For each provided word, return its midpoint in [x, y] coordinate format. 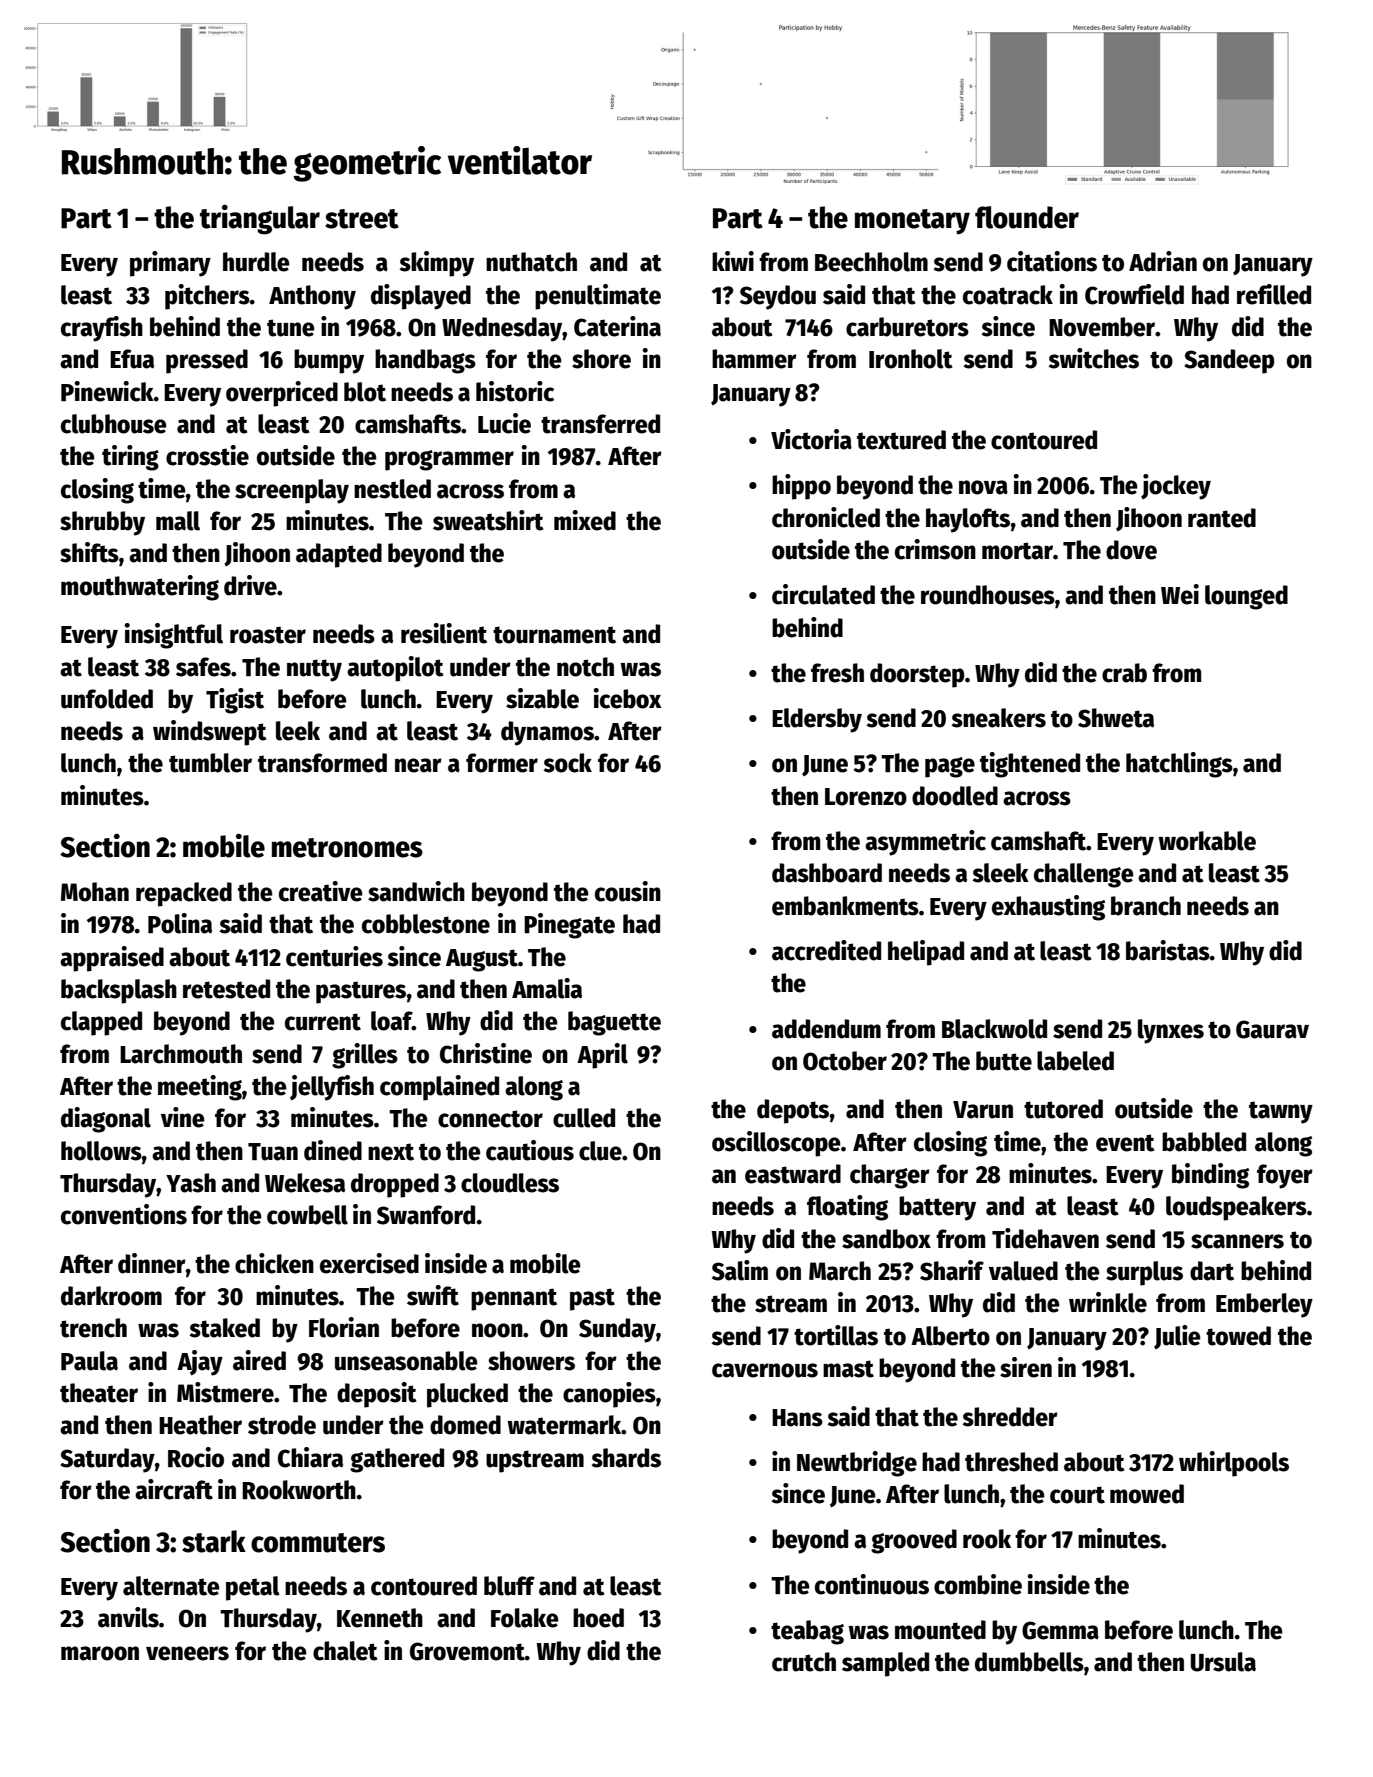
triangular [260, 219]
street [362, 219]
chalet [345, 1651]
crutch [804, 1662]
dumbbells [1029, 1662]
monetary [912, 221]
